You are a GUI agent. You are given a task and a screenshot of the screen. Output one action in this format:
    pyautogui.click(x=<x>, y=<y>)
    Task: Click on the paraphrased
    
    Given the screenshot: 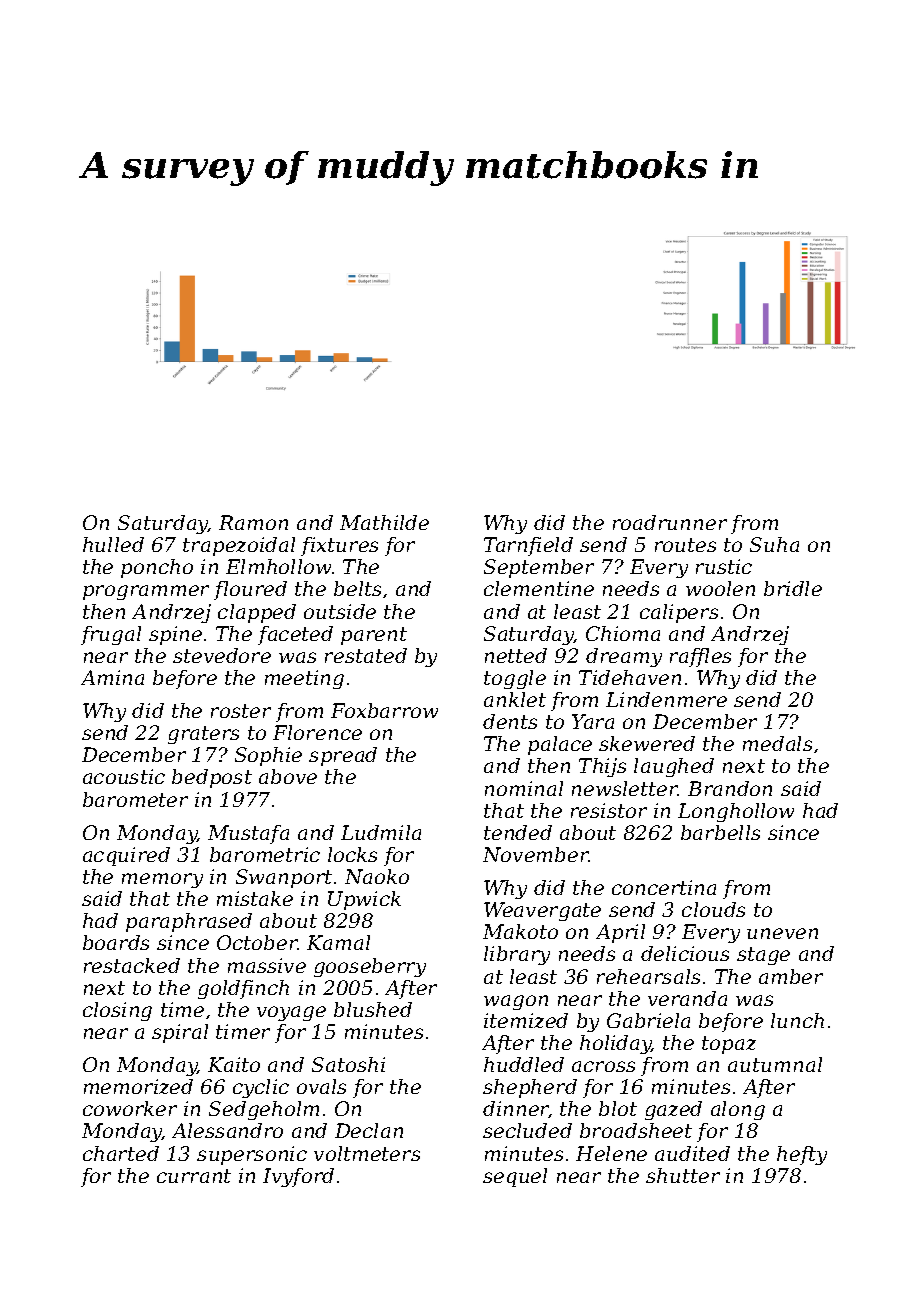 What is the action you would take?
    pyautogui.click(x=189, y=922)
